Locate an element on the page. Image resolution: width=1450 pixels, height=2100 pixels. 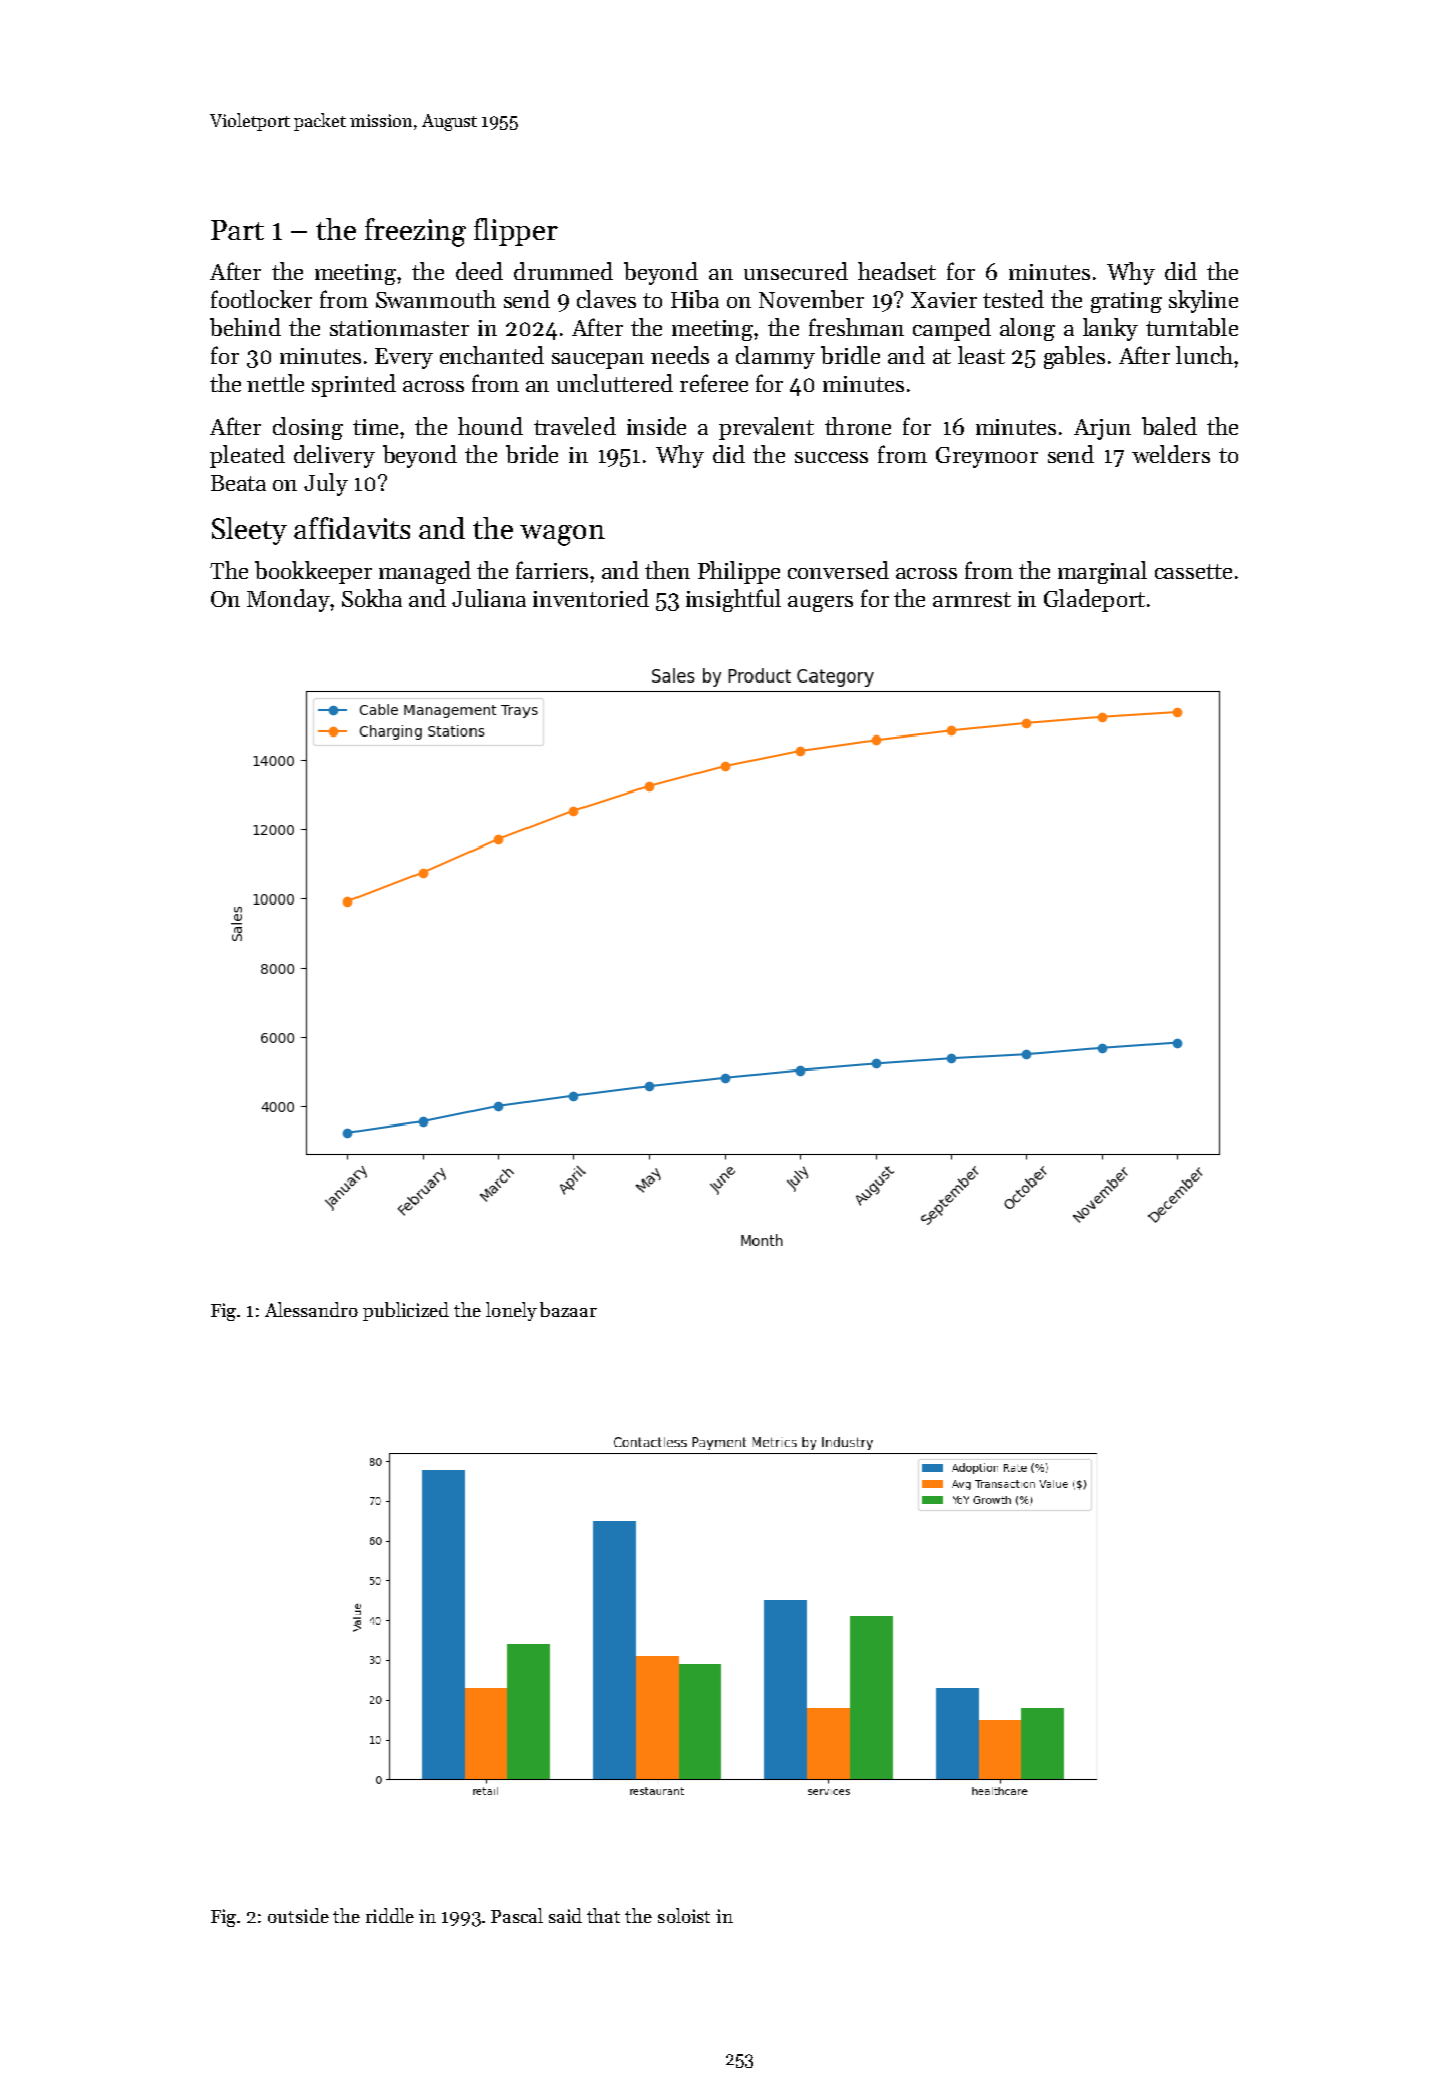
bazaar is located at coordinates (568, 1309).
